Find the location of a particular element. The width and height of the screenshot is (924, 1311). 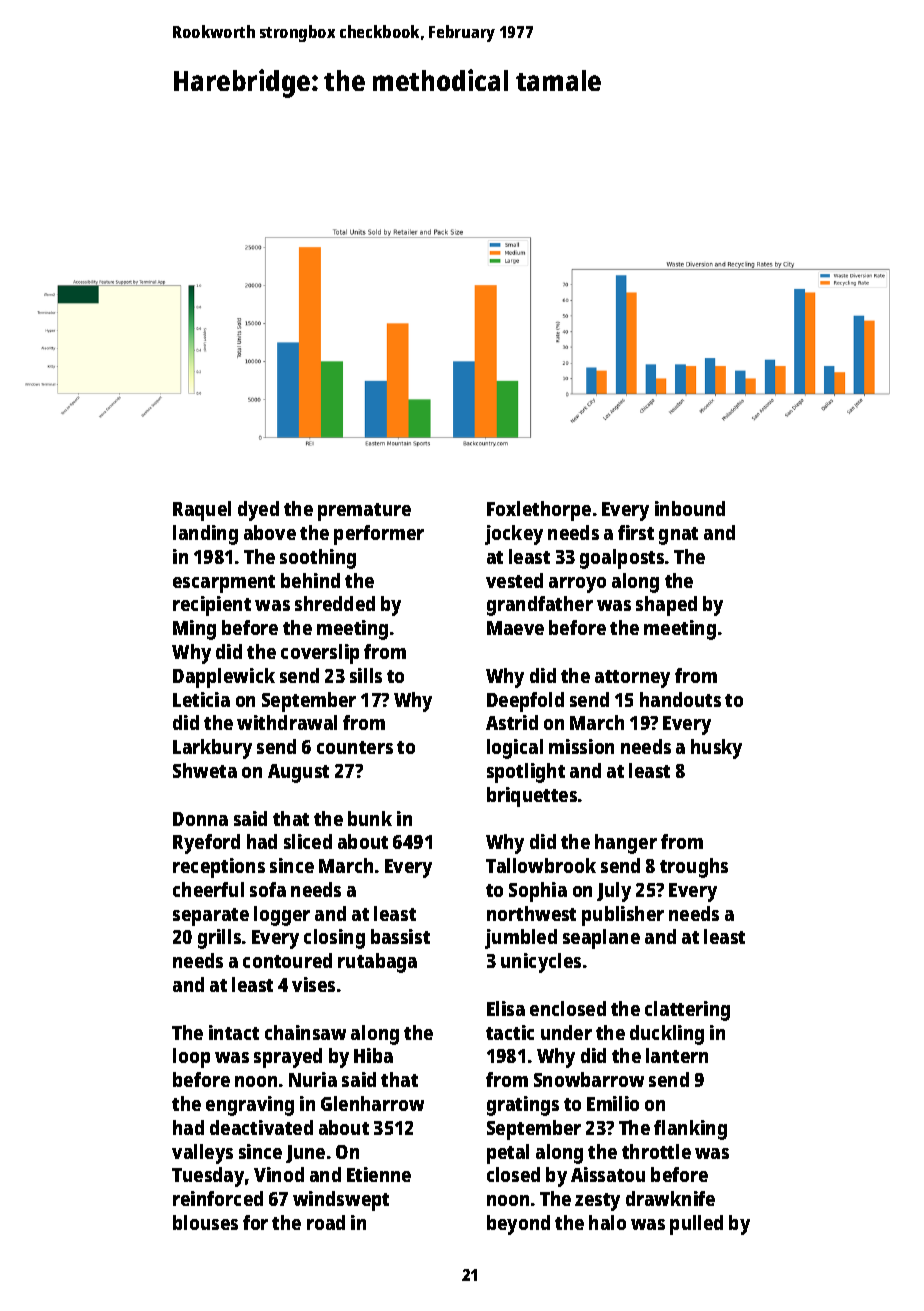

shaped is located at coordinates (666, 606).
